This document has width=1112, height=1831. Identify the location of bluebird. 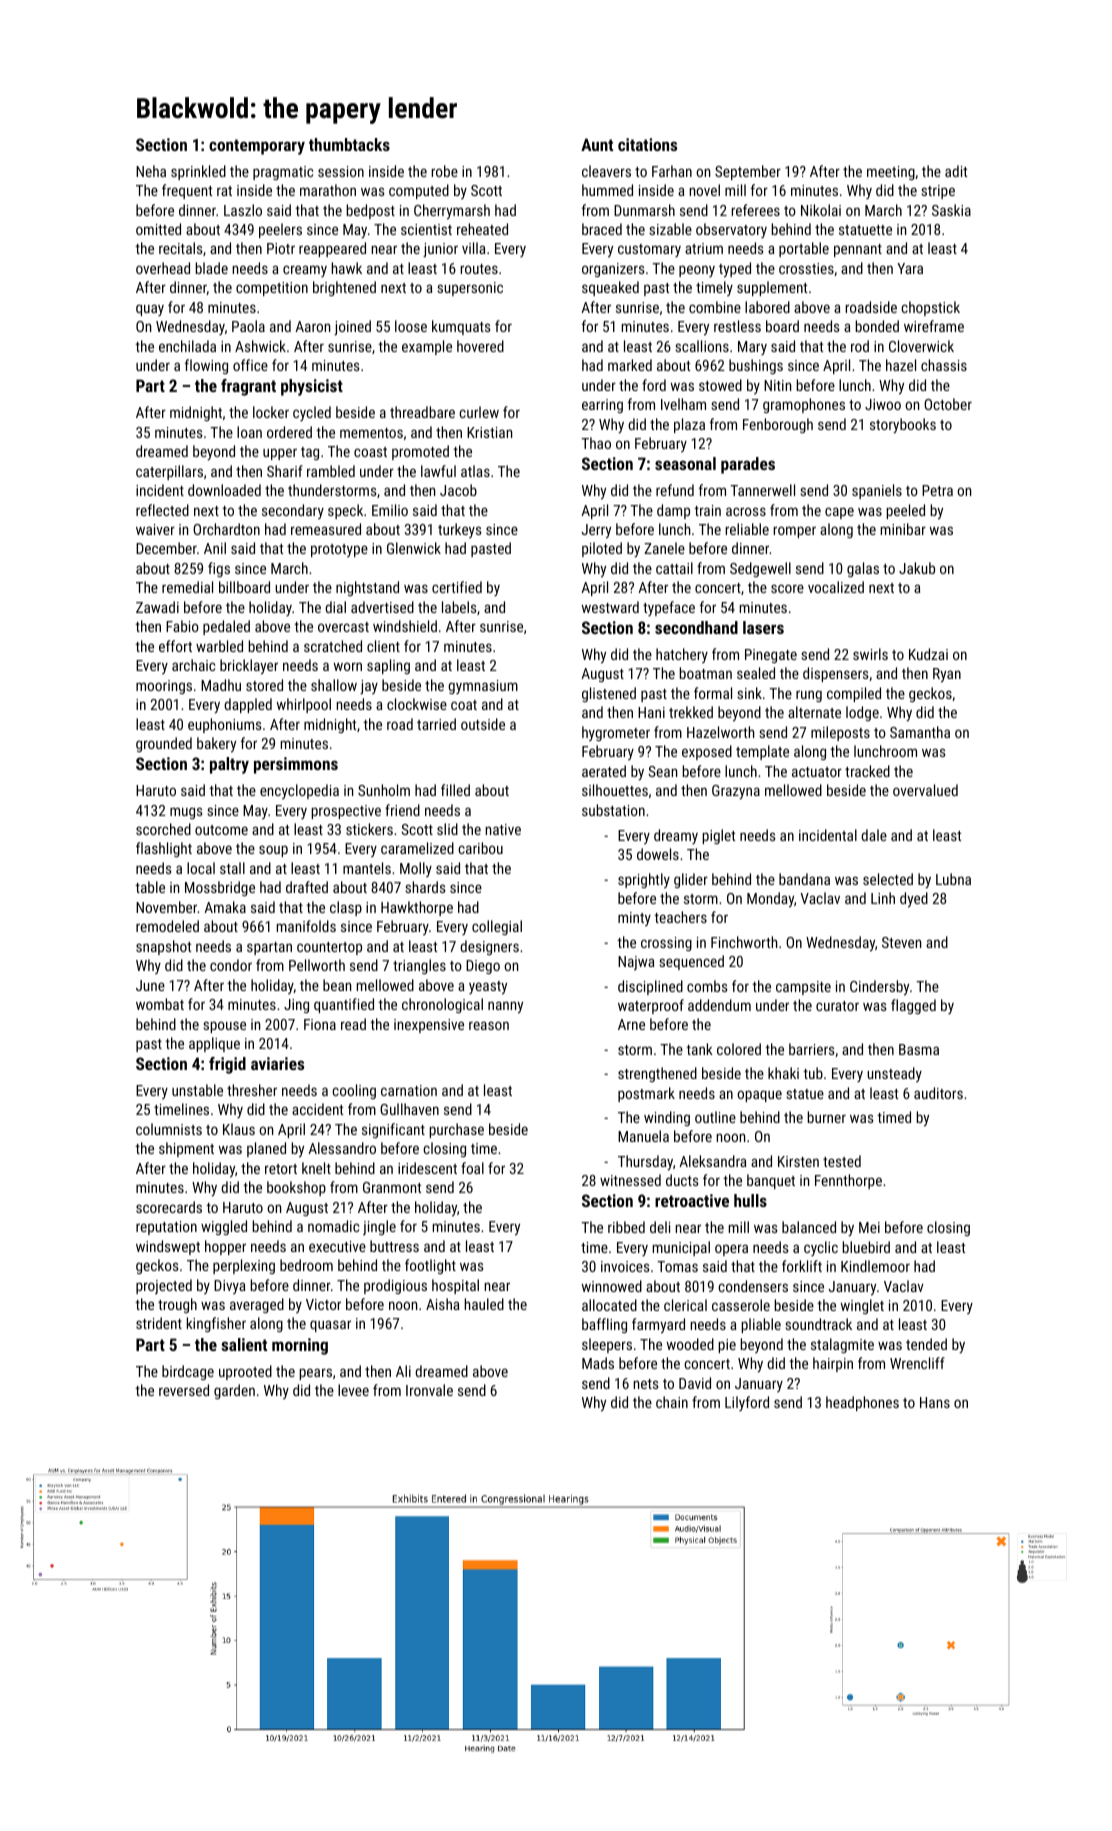
(866, 1247).
